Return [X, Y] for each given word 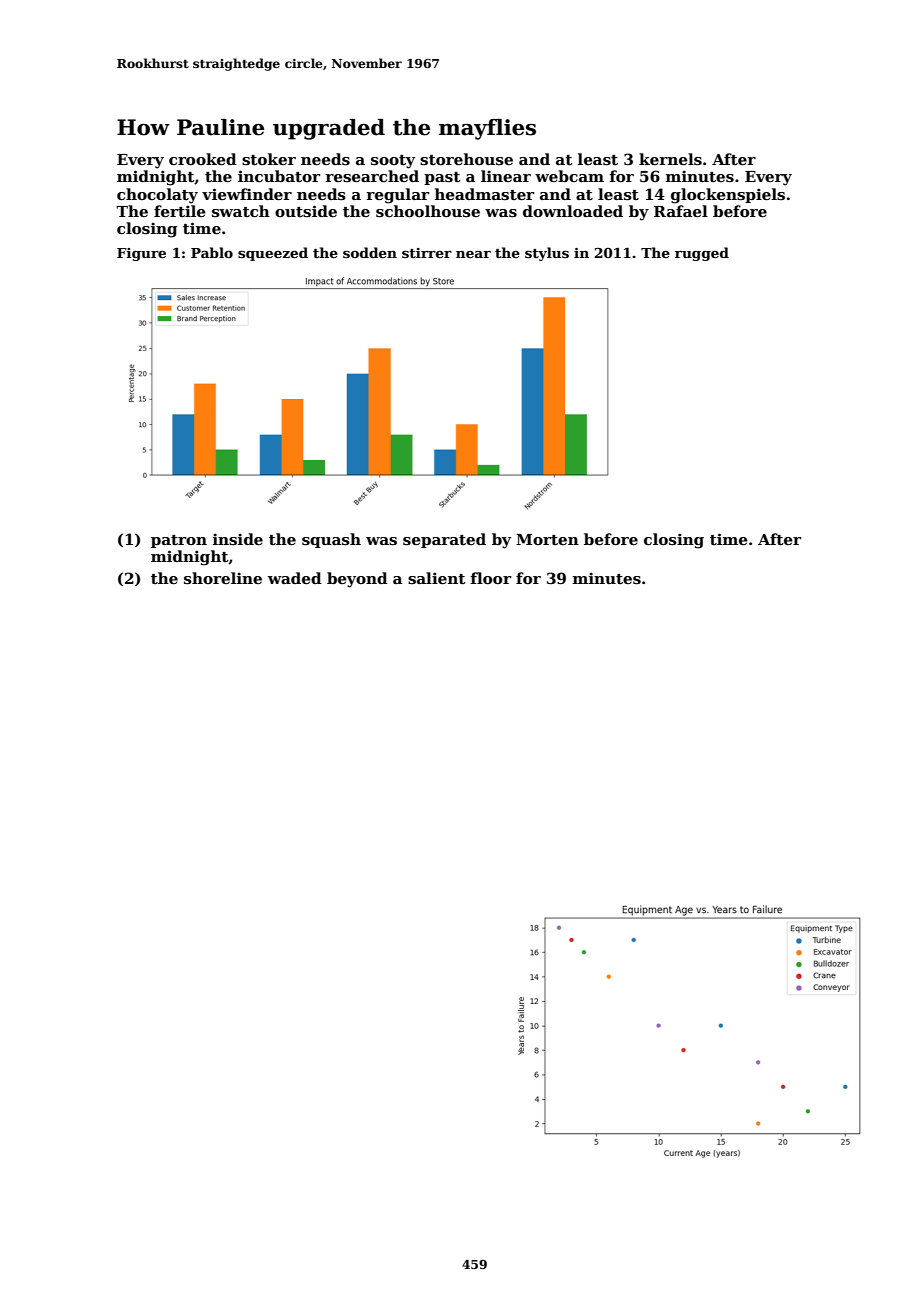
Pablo [212, 252]
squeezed [273, 254]
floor [491, 578]
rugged [702, 254]
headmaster [484, 194]
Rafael [681, 211]
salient [437, 578]
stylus [547, 254]
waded [295, 578]
